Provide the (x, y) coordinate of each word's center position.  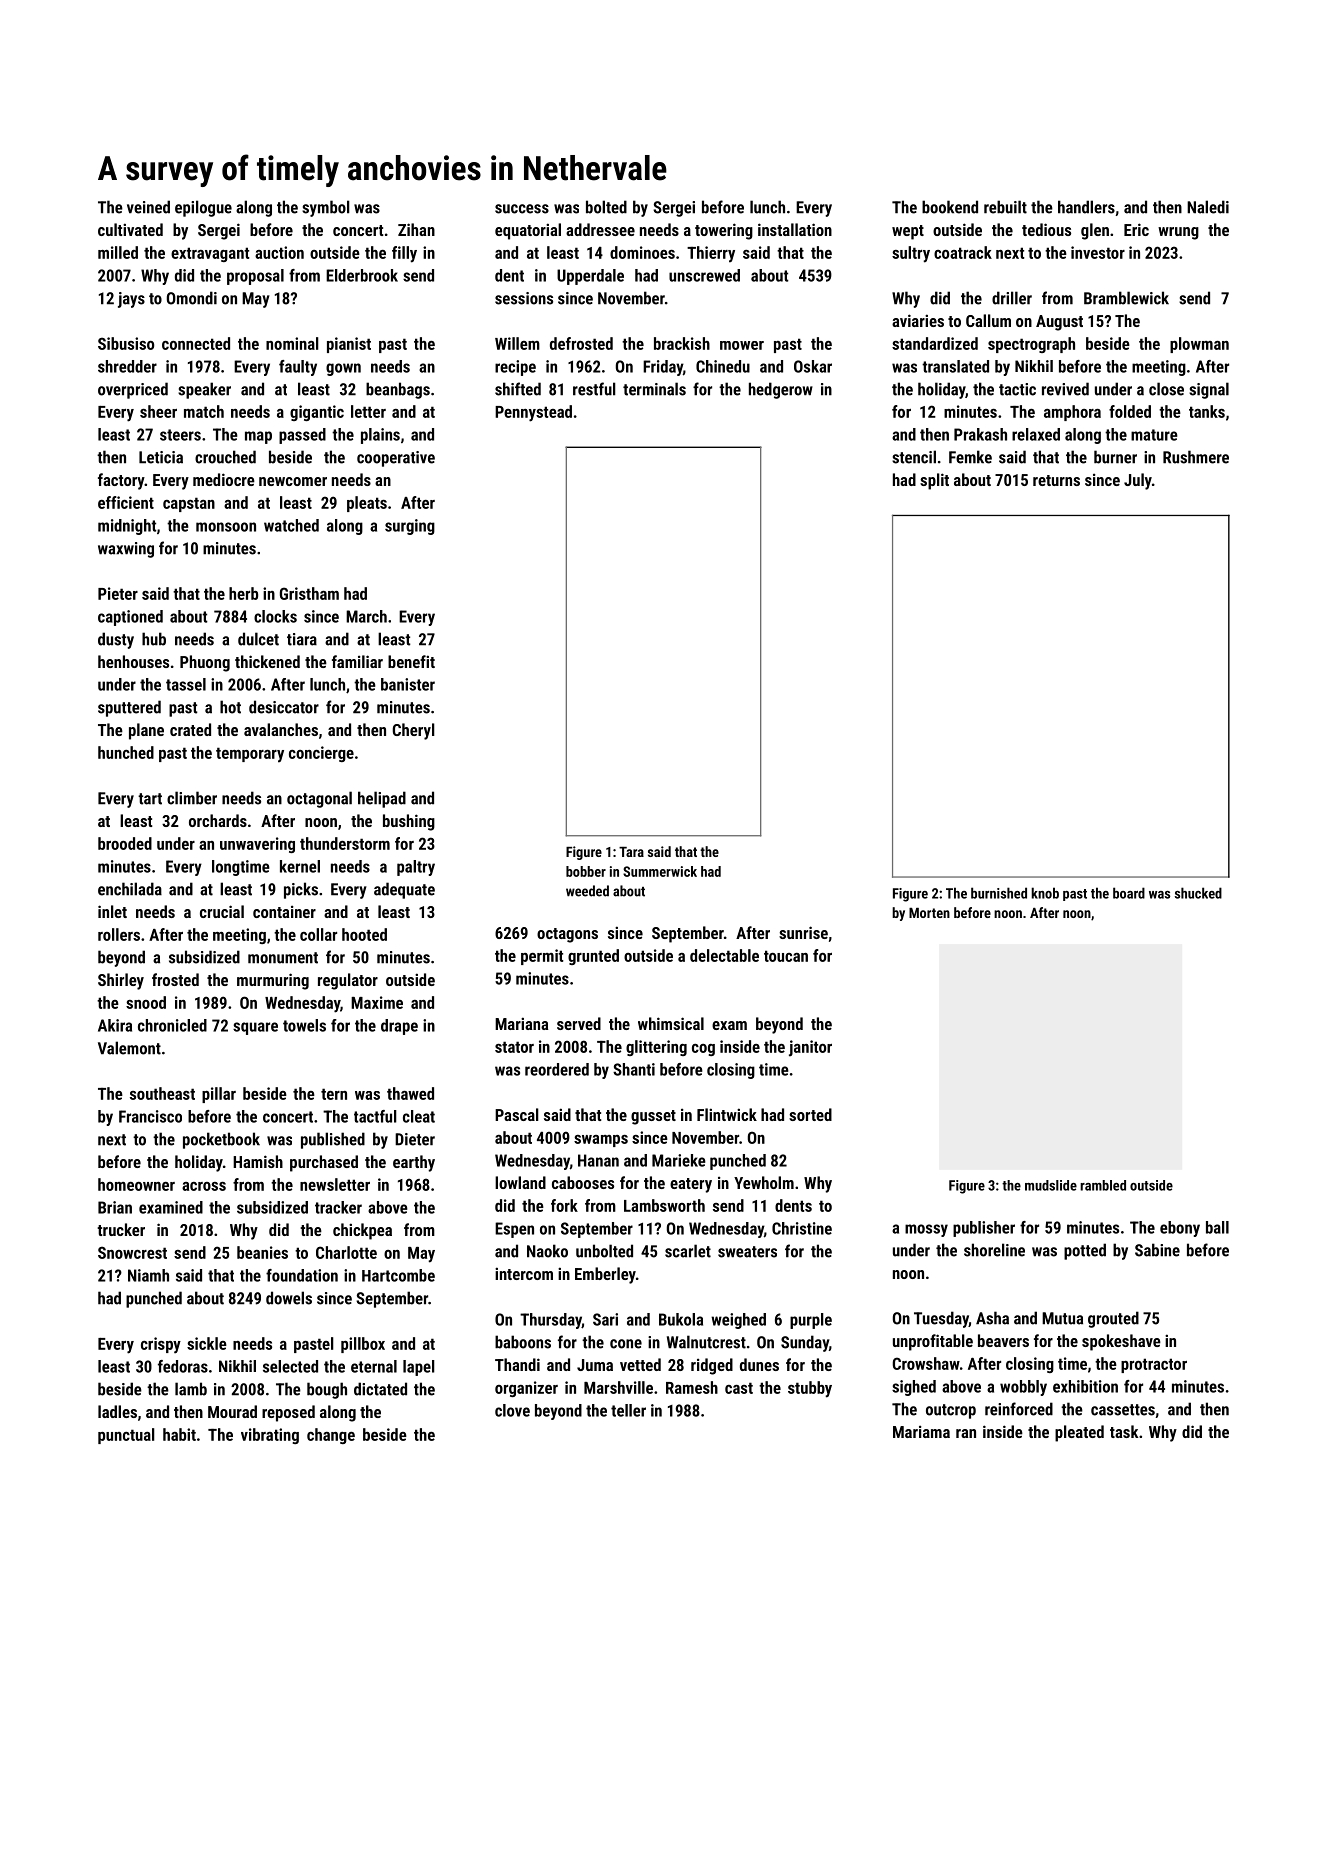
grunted (593, 957)
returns (1056, 480)
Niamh (148, 1275)
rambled (1103, 1185)
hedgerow (781, 390)
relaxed (1036, 434)
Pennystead (533, 413)
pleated (1079, 1433)
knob (1045, 893)
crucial (222, 911)
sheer (158, 411)
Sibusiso (126, 343)
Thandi (517, 1364)
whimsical (671, 1023)
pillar (219, 1095)
